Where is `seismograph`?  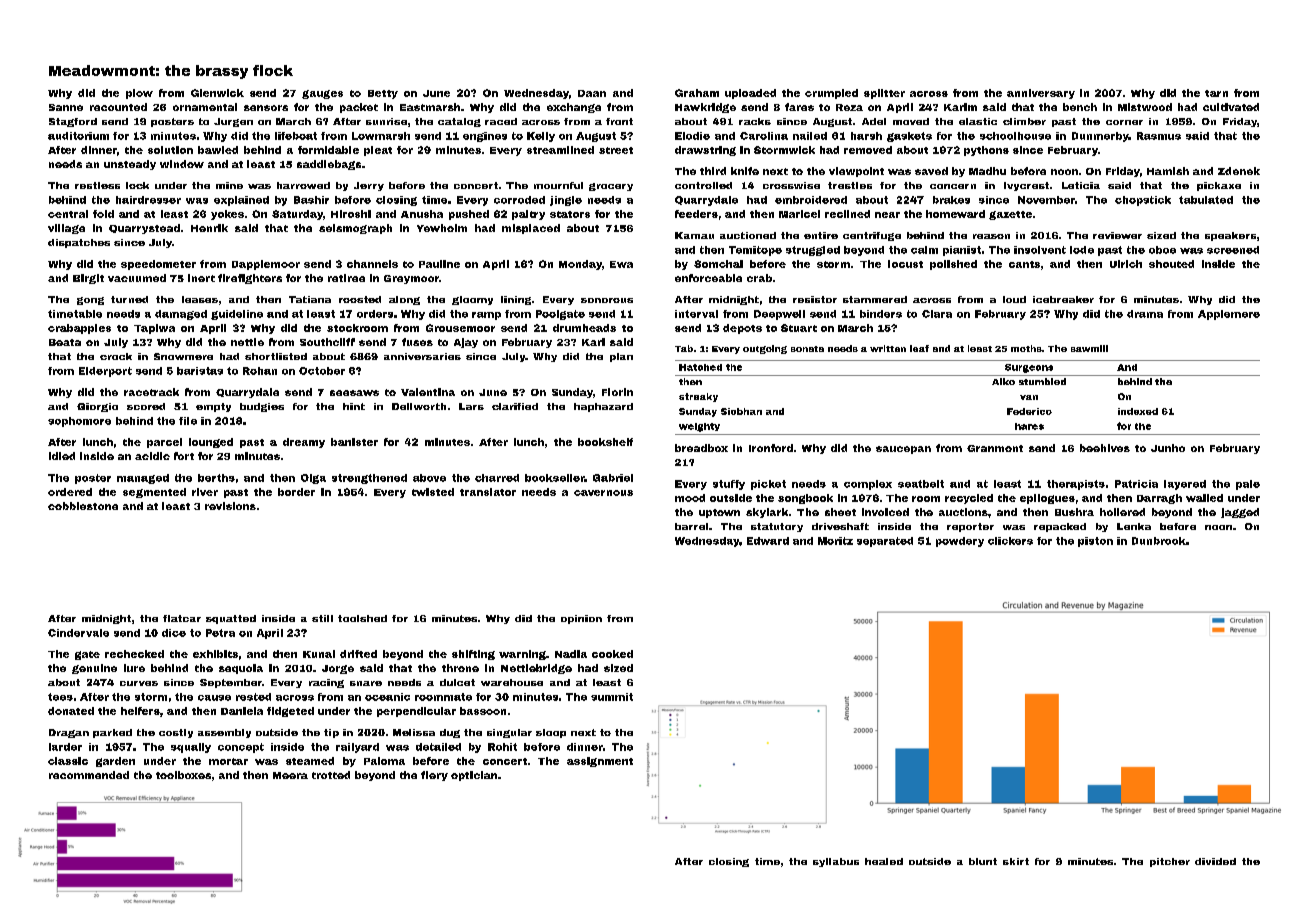 seismograph is located at coordinates (355, 229).
